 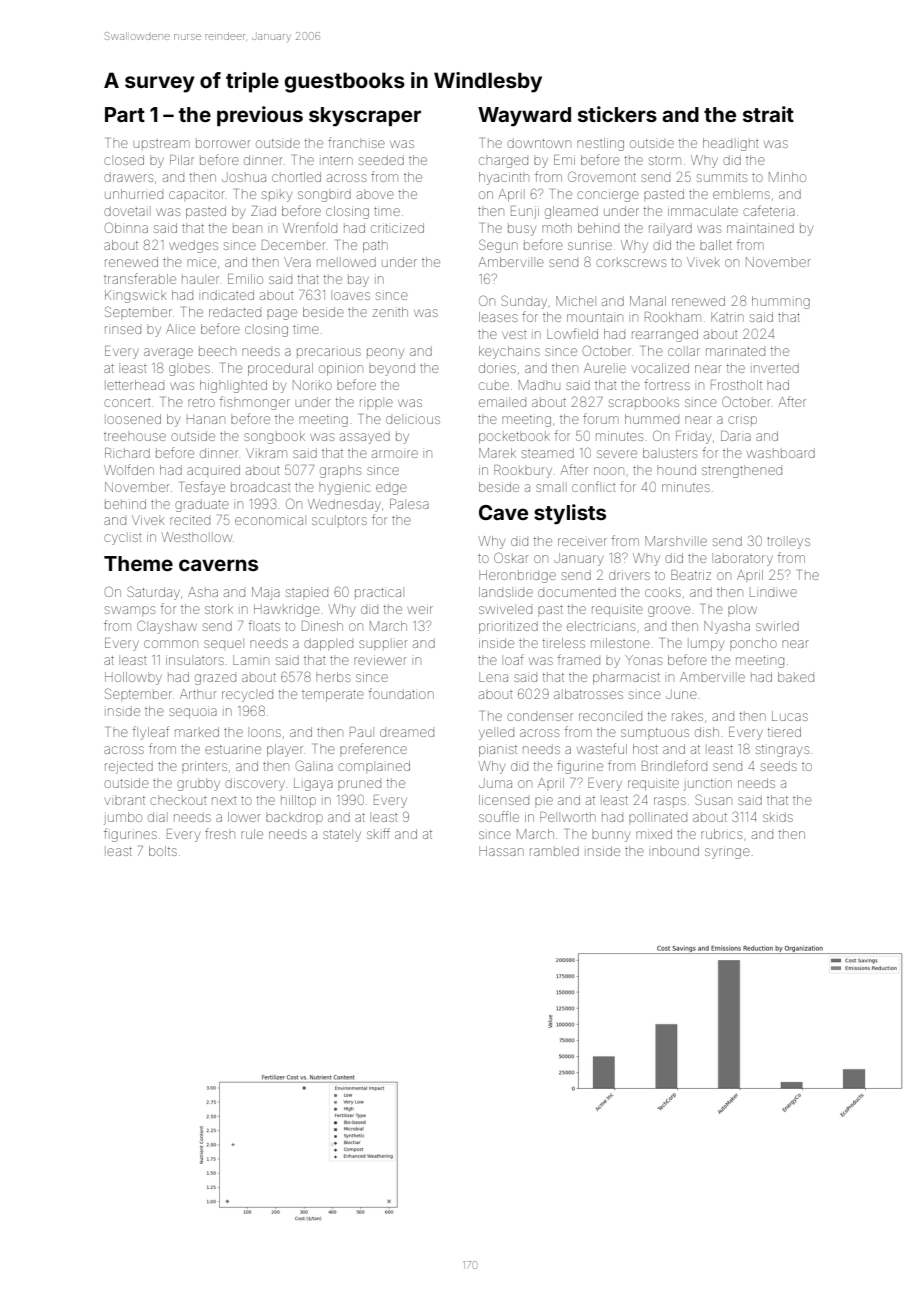 What do you see at coordinates (617, 114) in the screenshot?
I see `stickers` at bounding box center [617, 114].
